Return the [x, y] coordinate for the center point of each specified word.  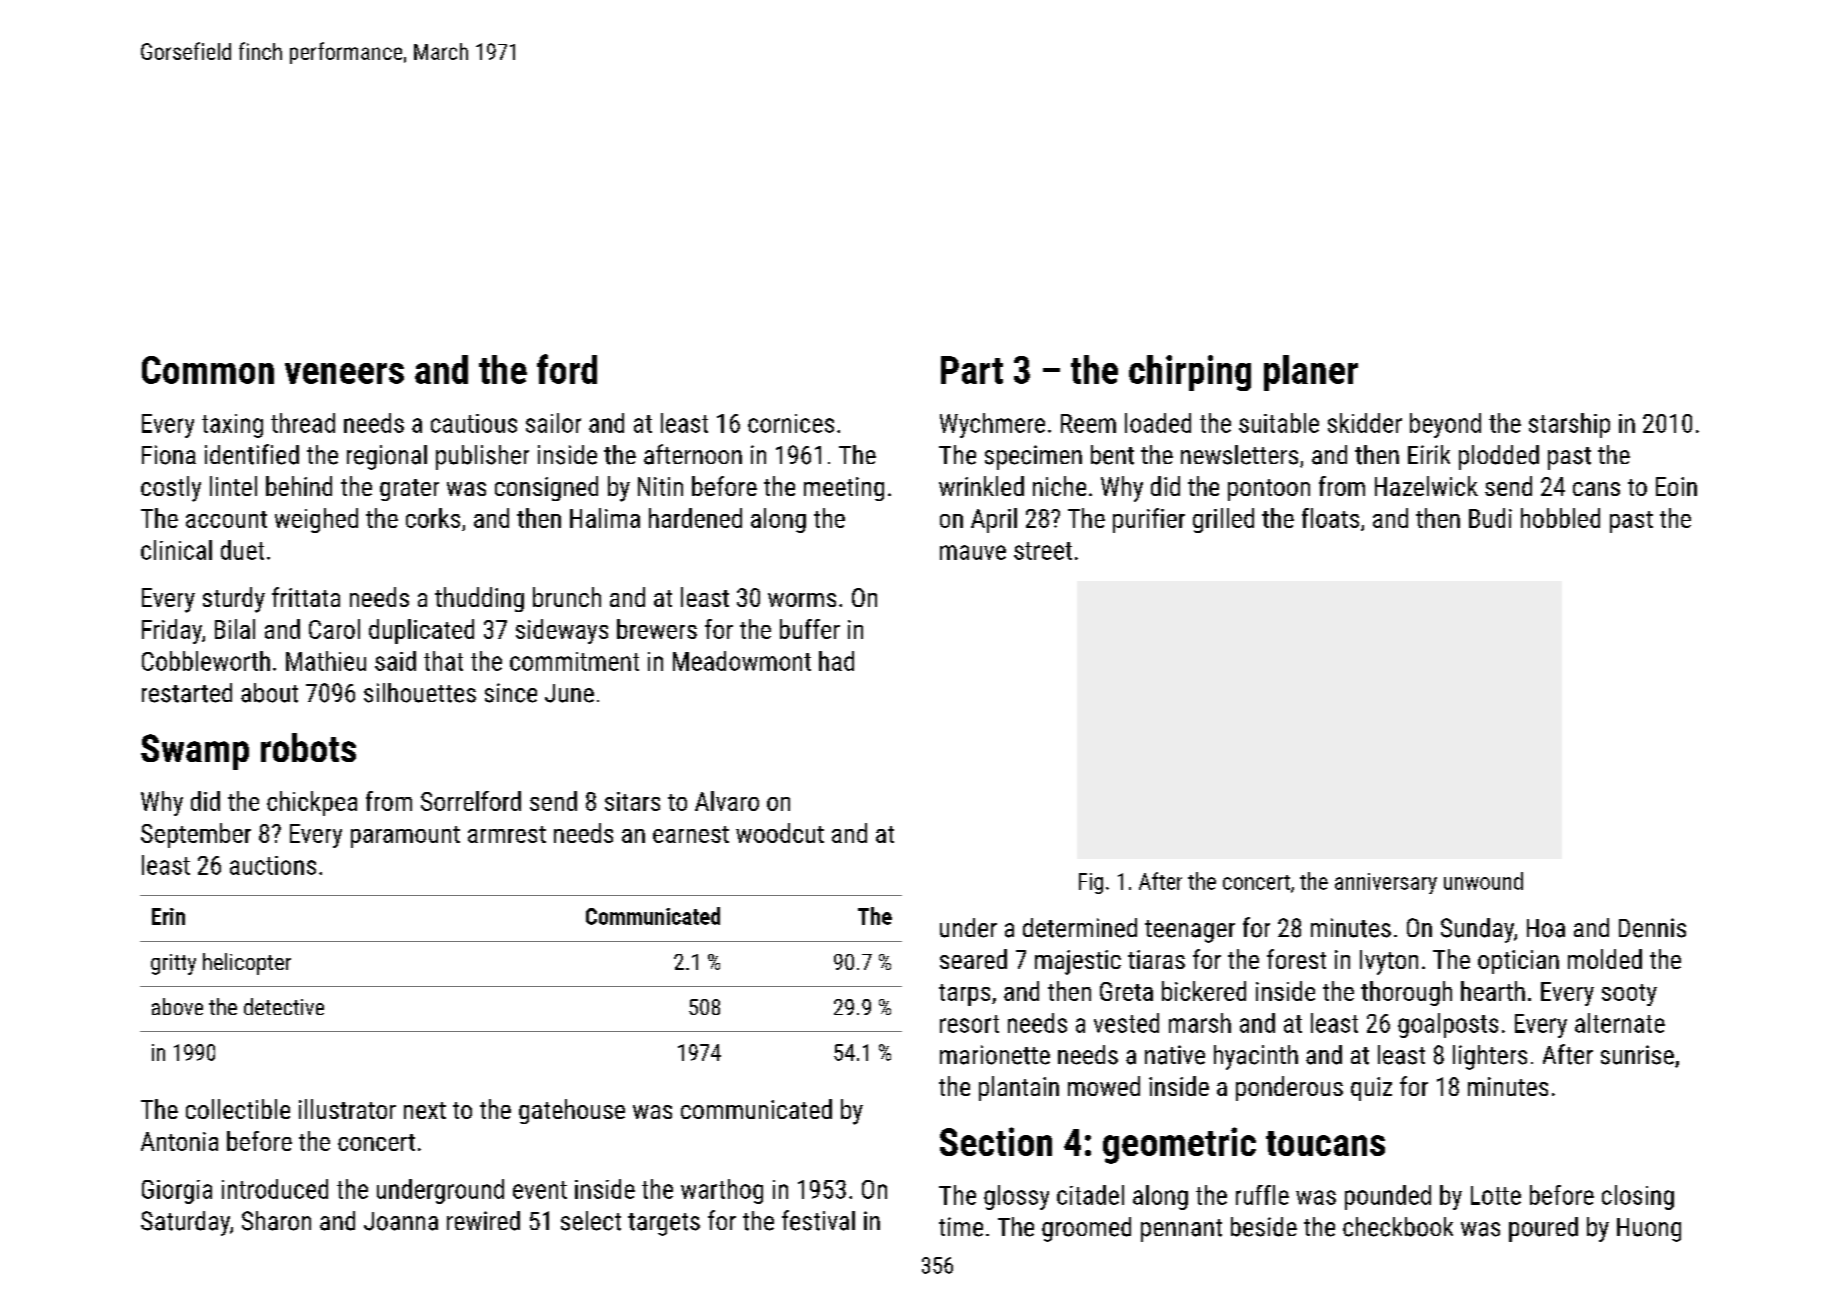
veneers [344, 373]
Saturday [185, 1223]
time [961, 1227]
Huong [1649, 1230]
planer [1311, 373]
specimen [1033, 457]
